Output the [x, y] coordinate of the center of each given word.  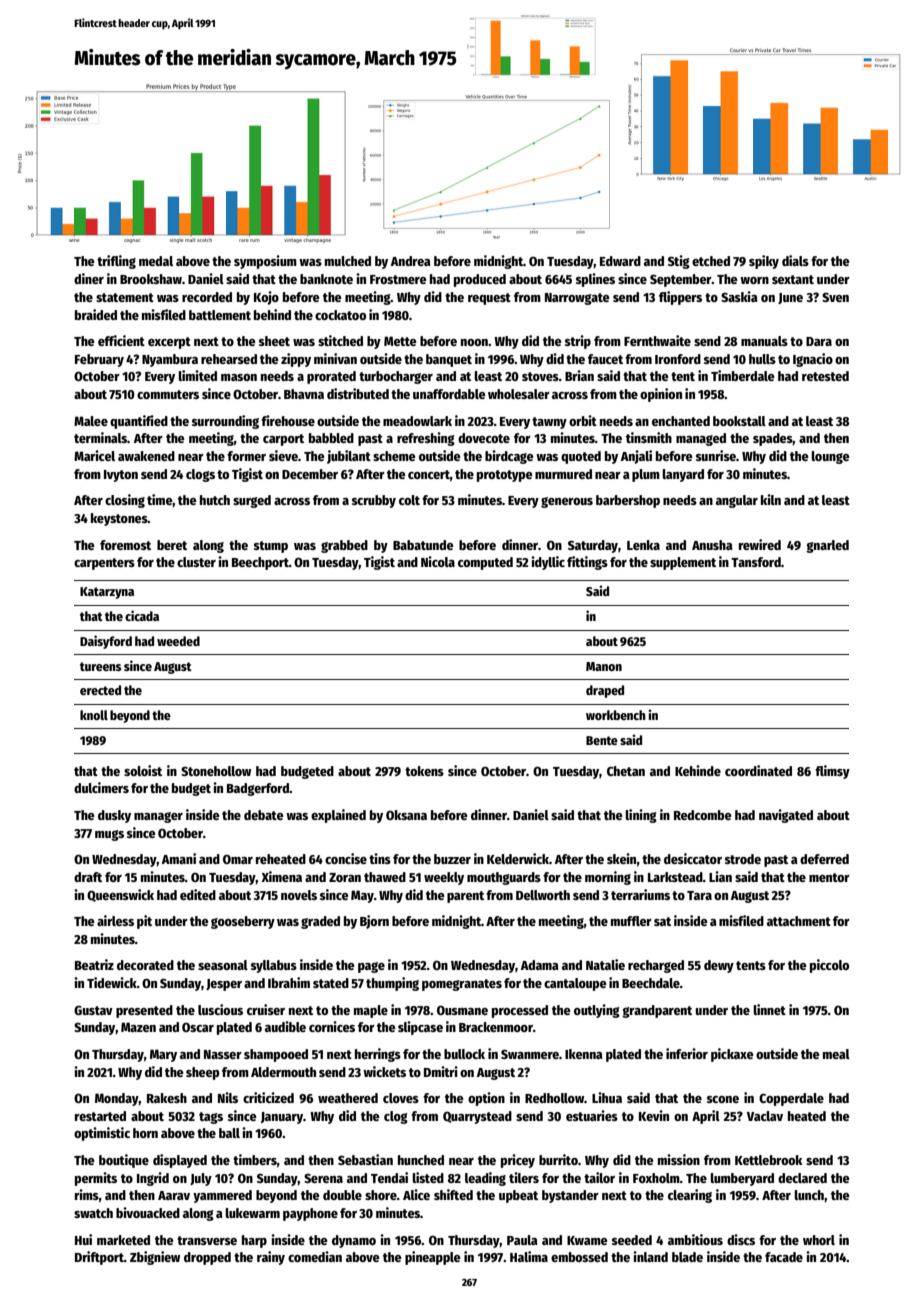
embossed [579, 1257]
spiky [764, 262]
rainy [271, 1258]
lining [641, 816]
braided [96, 314]
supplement [683, 563]
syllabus [274, 966]
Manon [604, 666]
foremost [125, 545]
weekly [444, 878]
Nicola [438, 561]
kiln [771, 499]
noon [474, 342]
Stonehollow [216, 771]
